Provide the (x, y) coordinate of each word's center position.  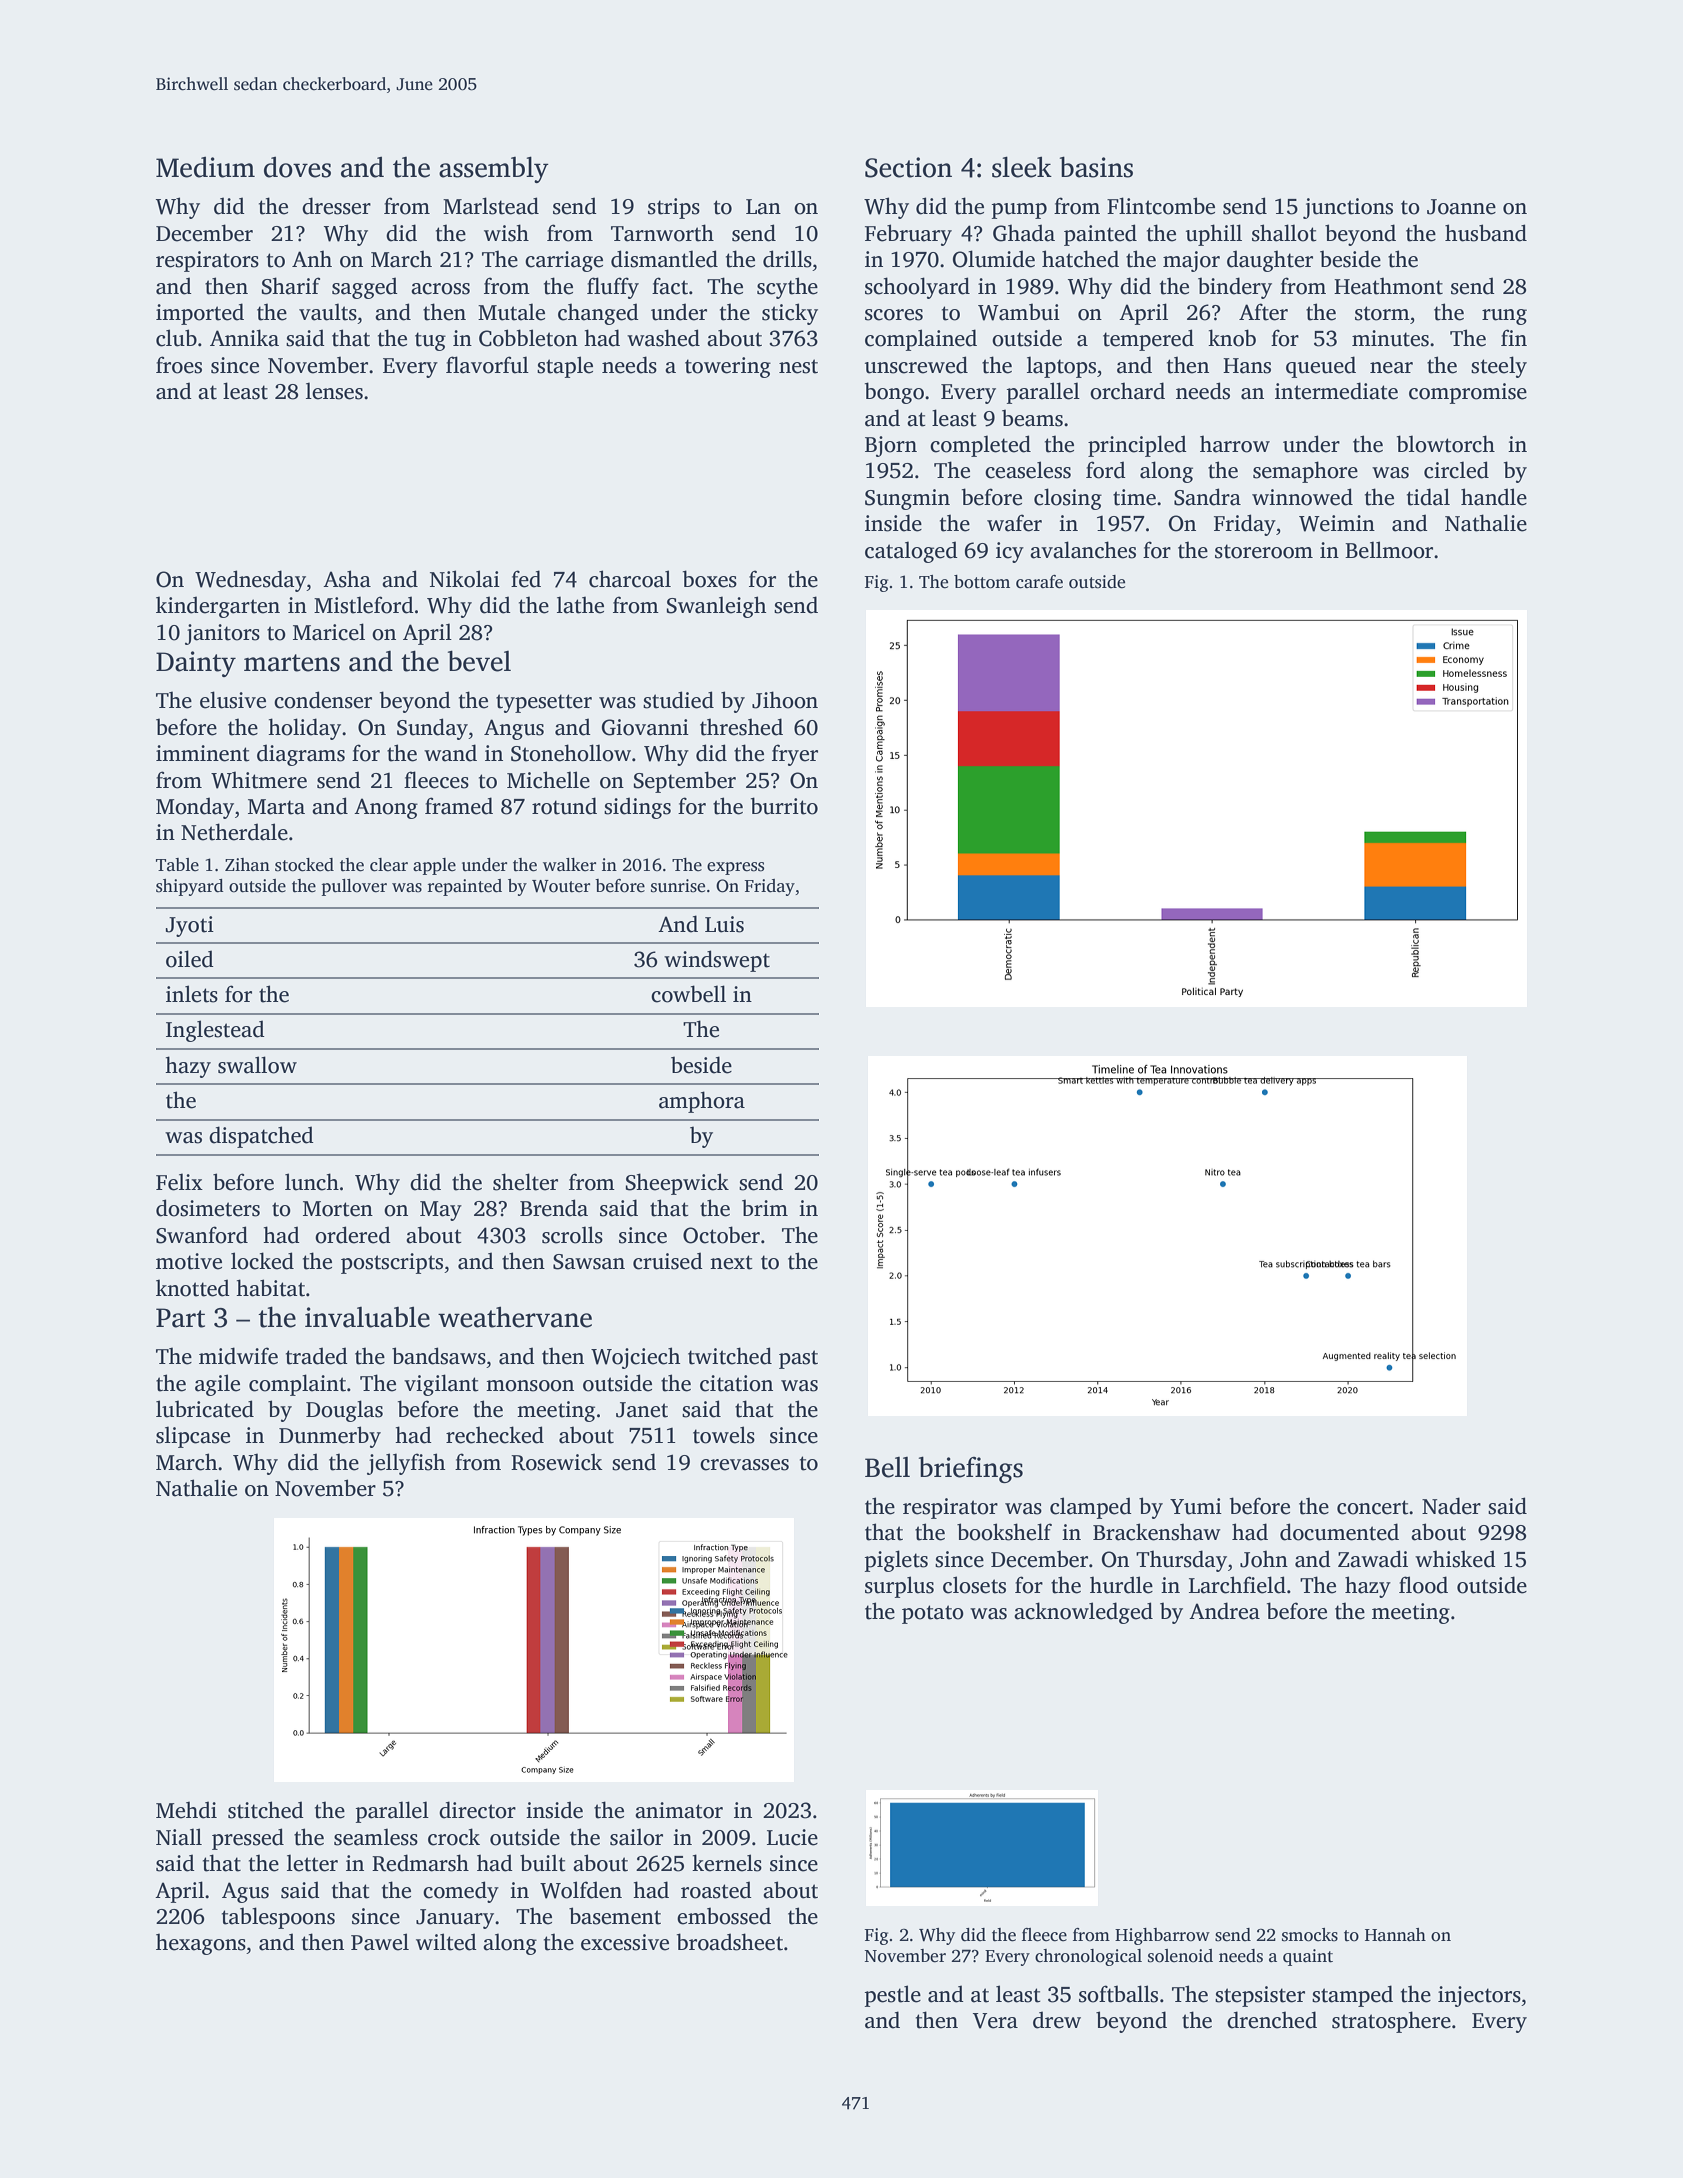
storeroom (1264, 551)
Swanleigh (716, 607)
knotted (193, 1288)
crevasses (744, 1465)
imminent (203, 753)
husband (1486, 233)
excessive (625, 1942)
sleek (1022, 167)
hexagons (201, 1944)
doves (297, 167)
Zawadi (1373, 1559)
